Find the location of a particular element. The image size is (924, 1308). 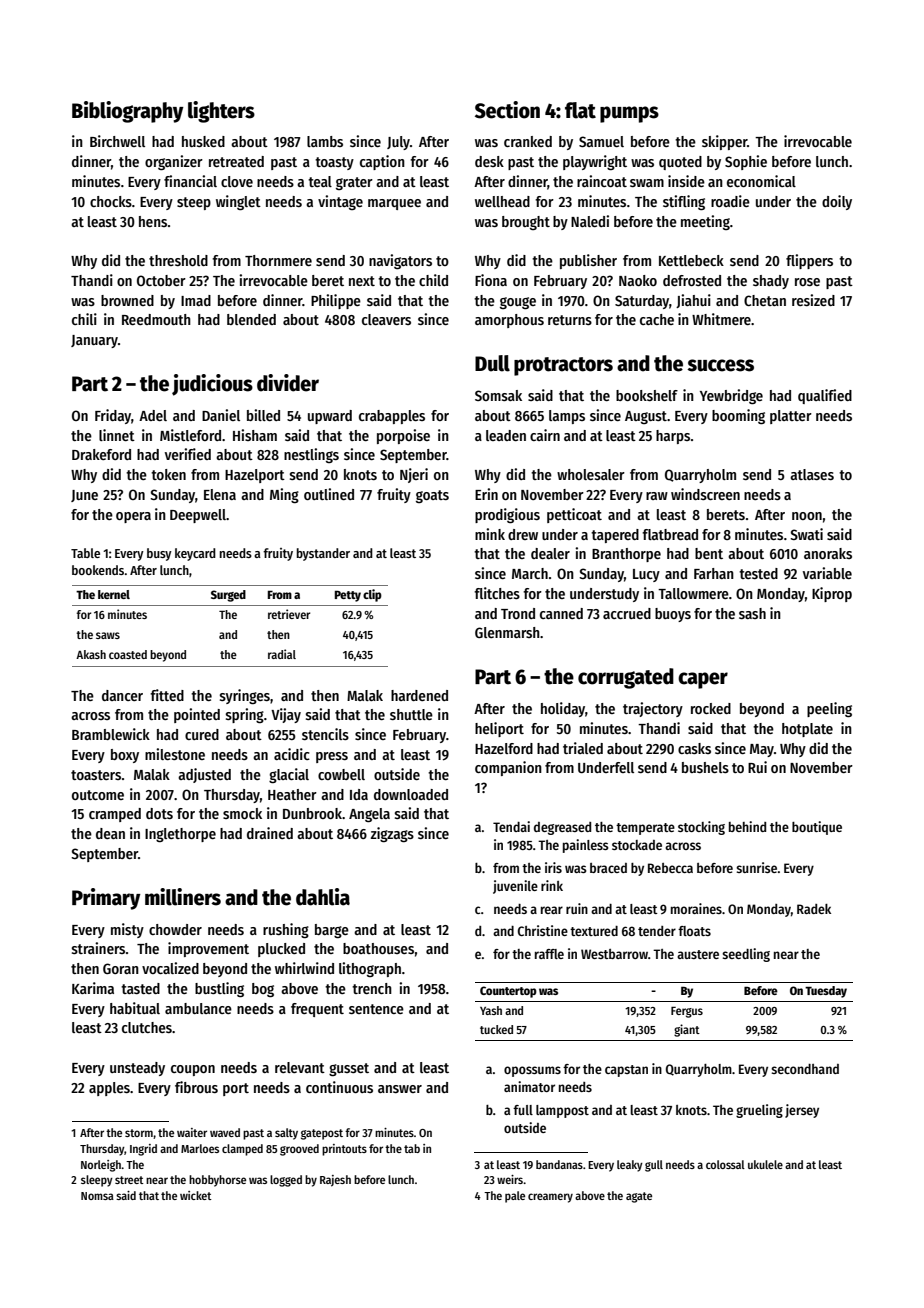

Surged is located at coordinates (228, 596).
